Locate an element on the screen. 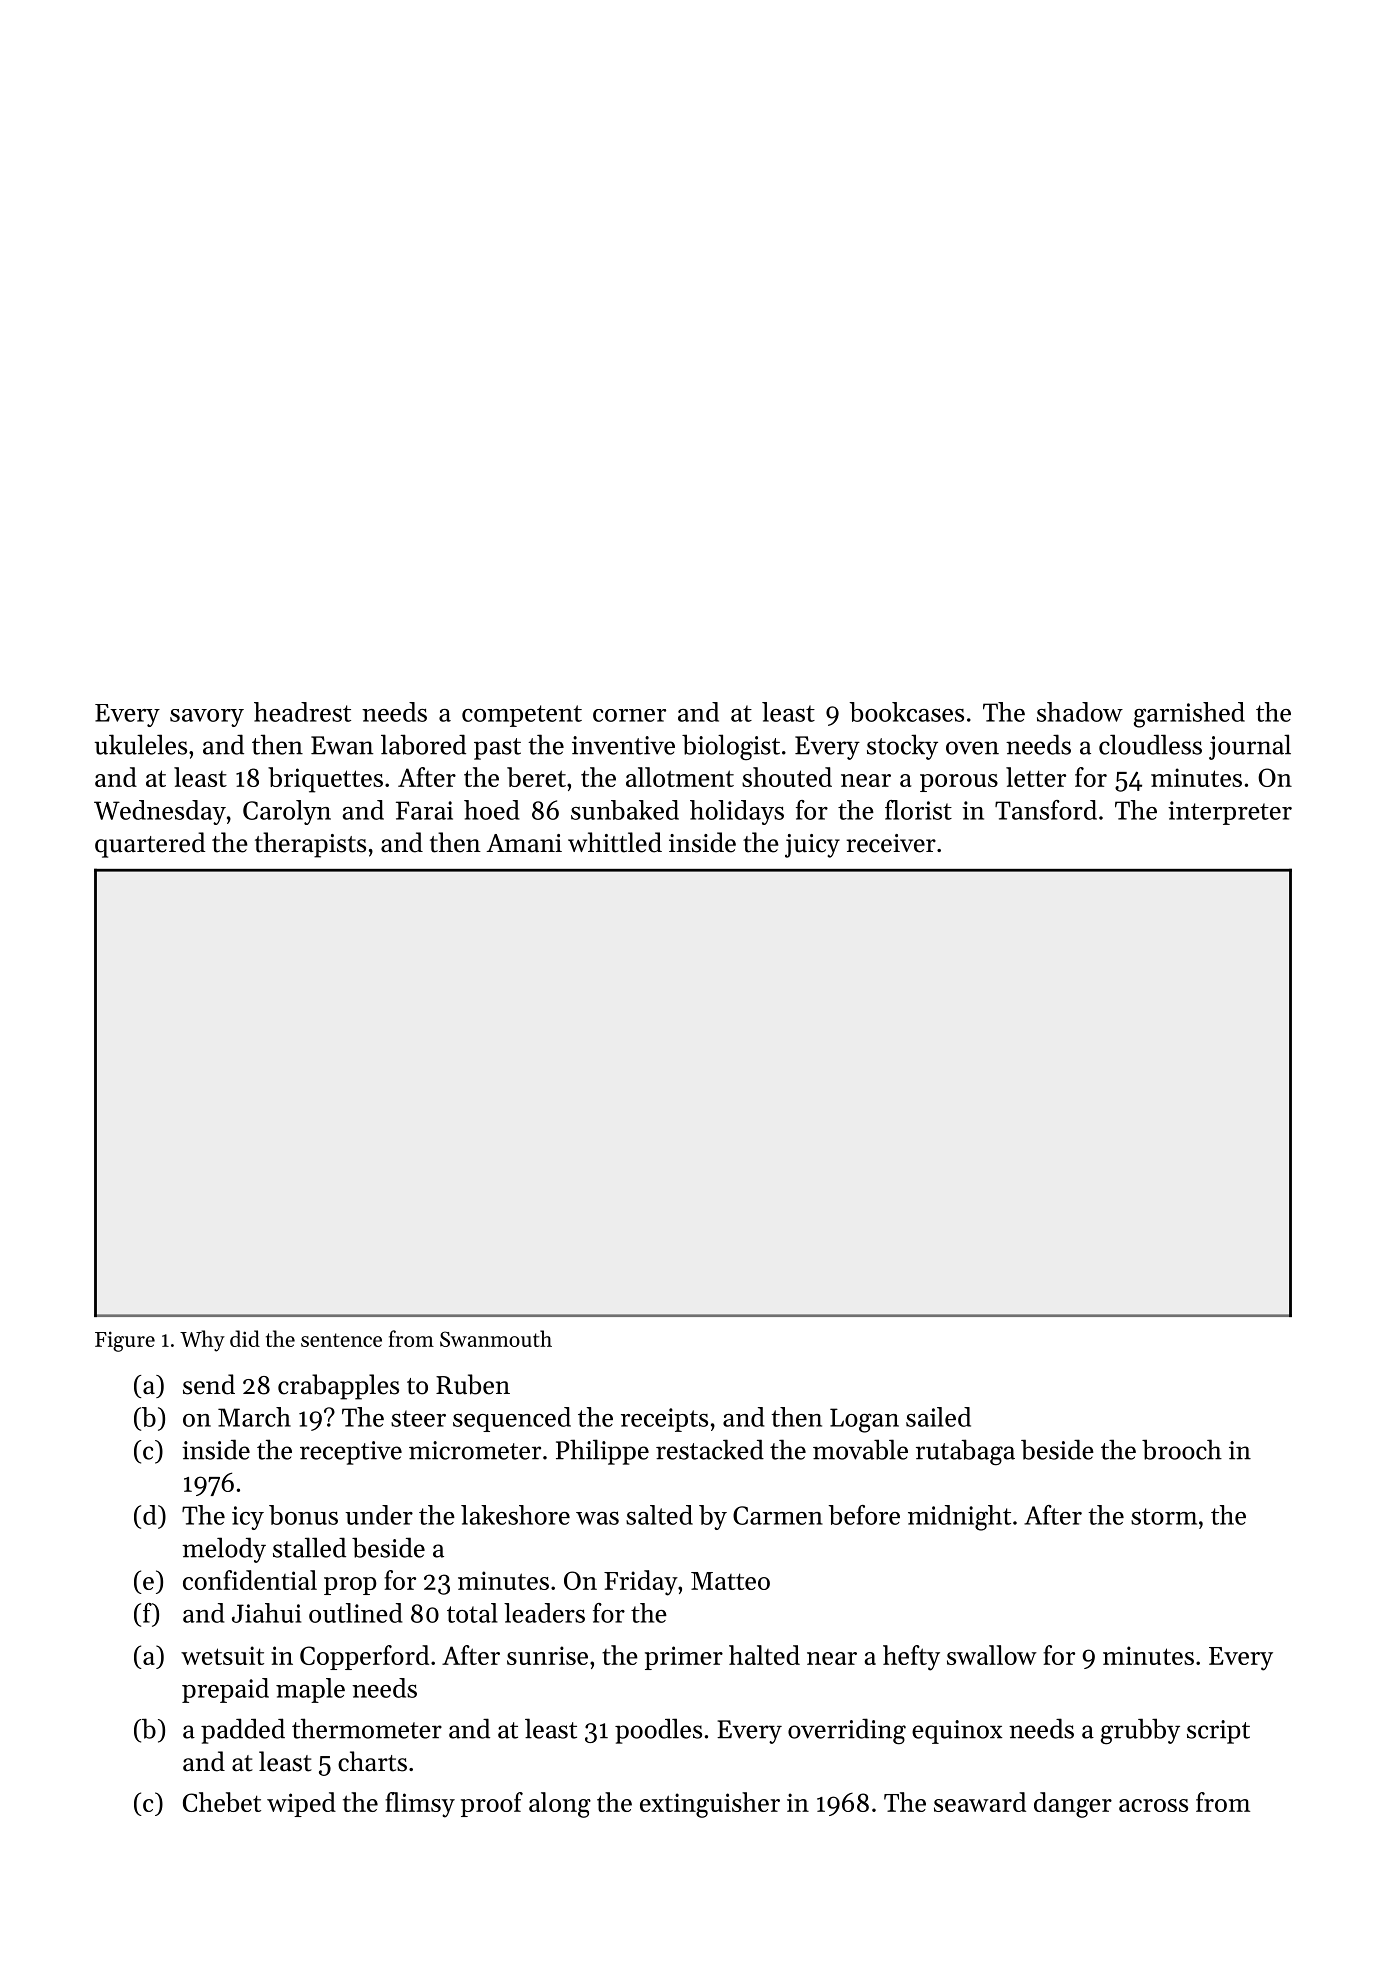 The width and height of the screenshot is (1386, 1969). Logan is located at coordinates (864, 1420).
